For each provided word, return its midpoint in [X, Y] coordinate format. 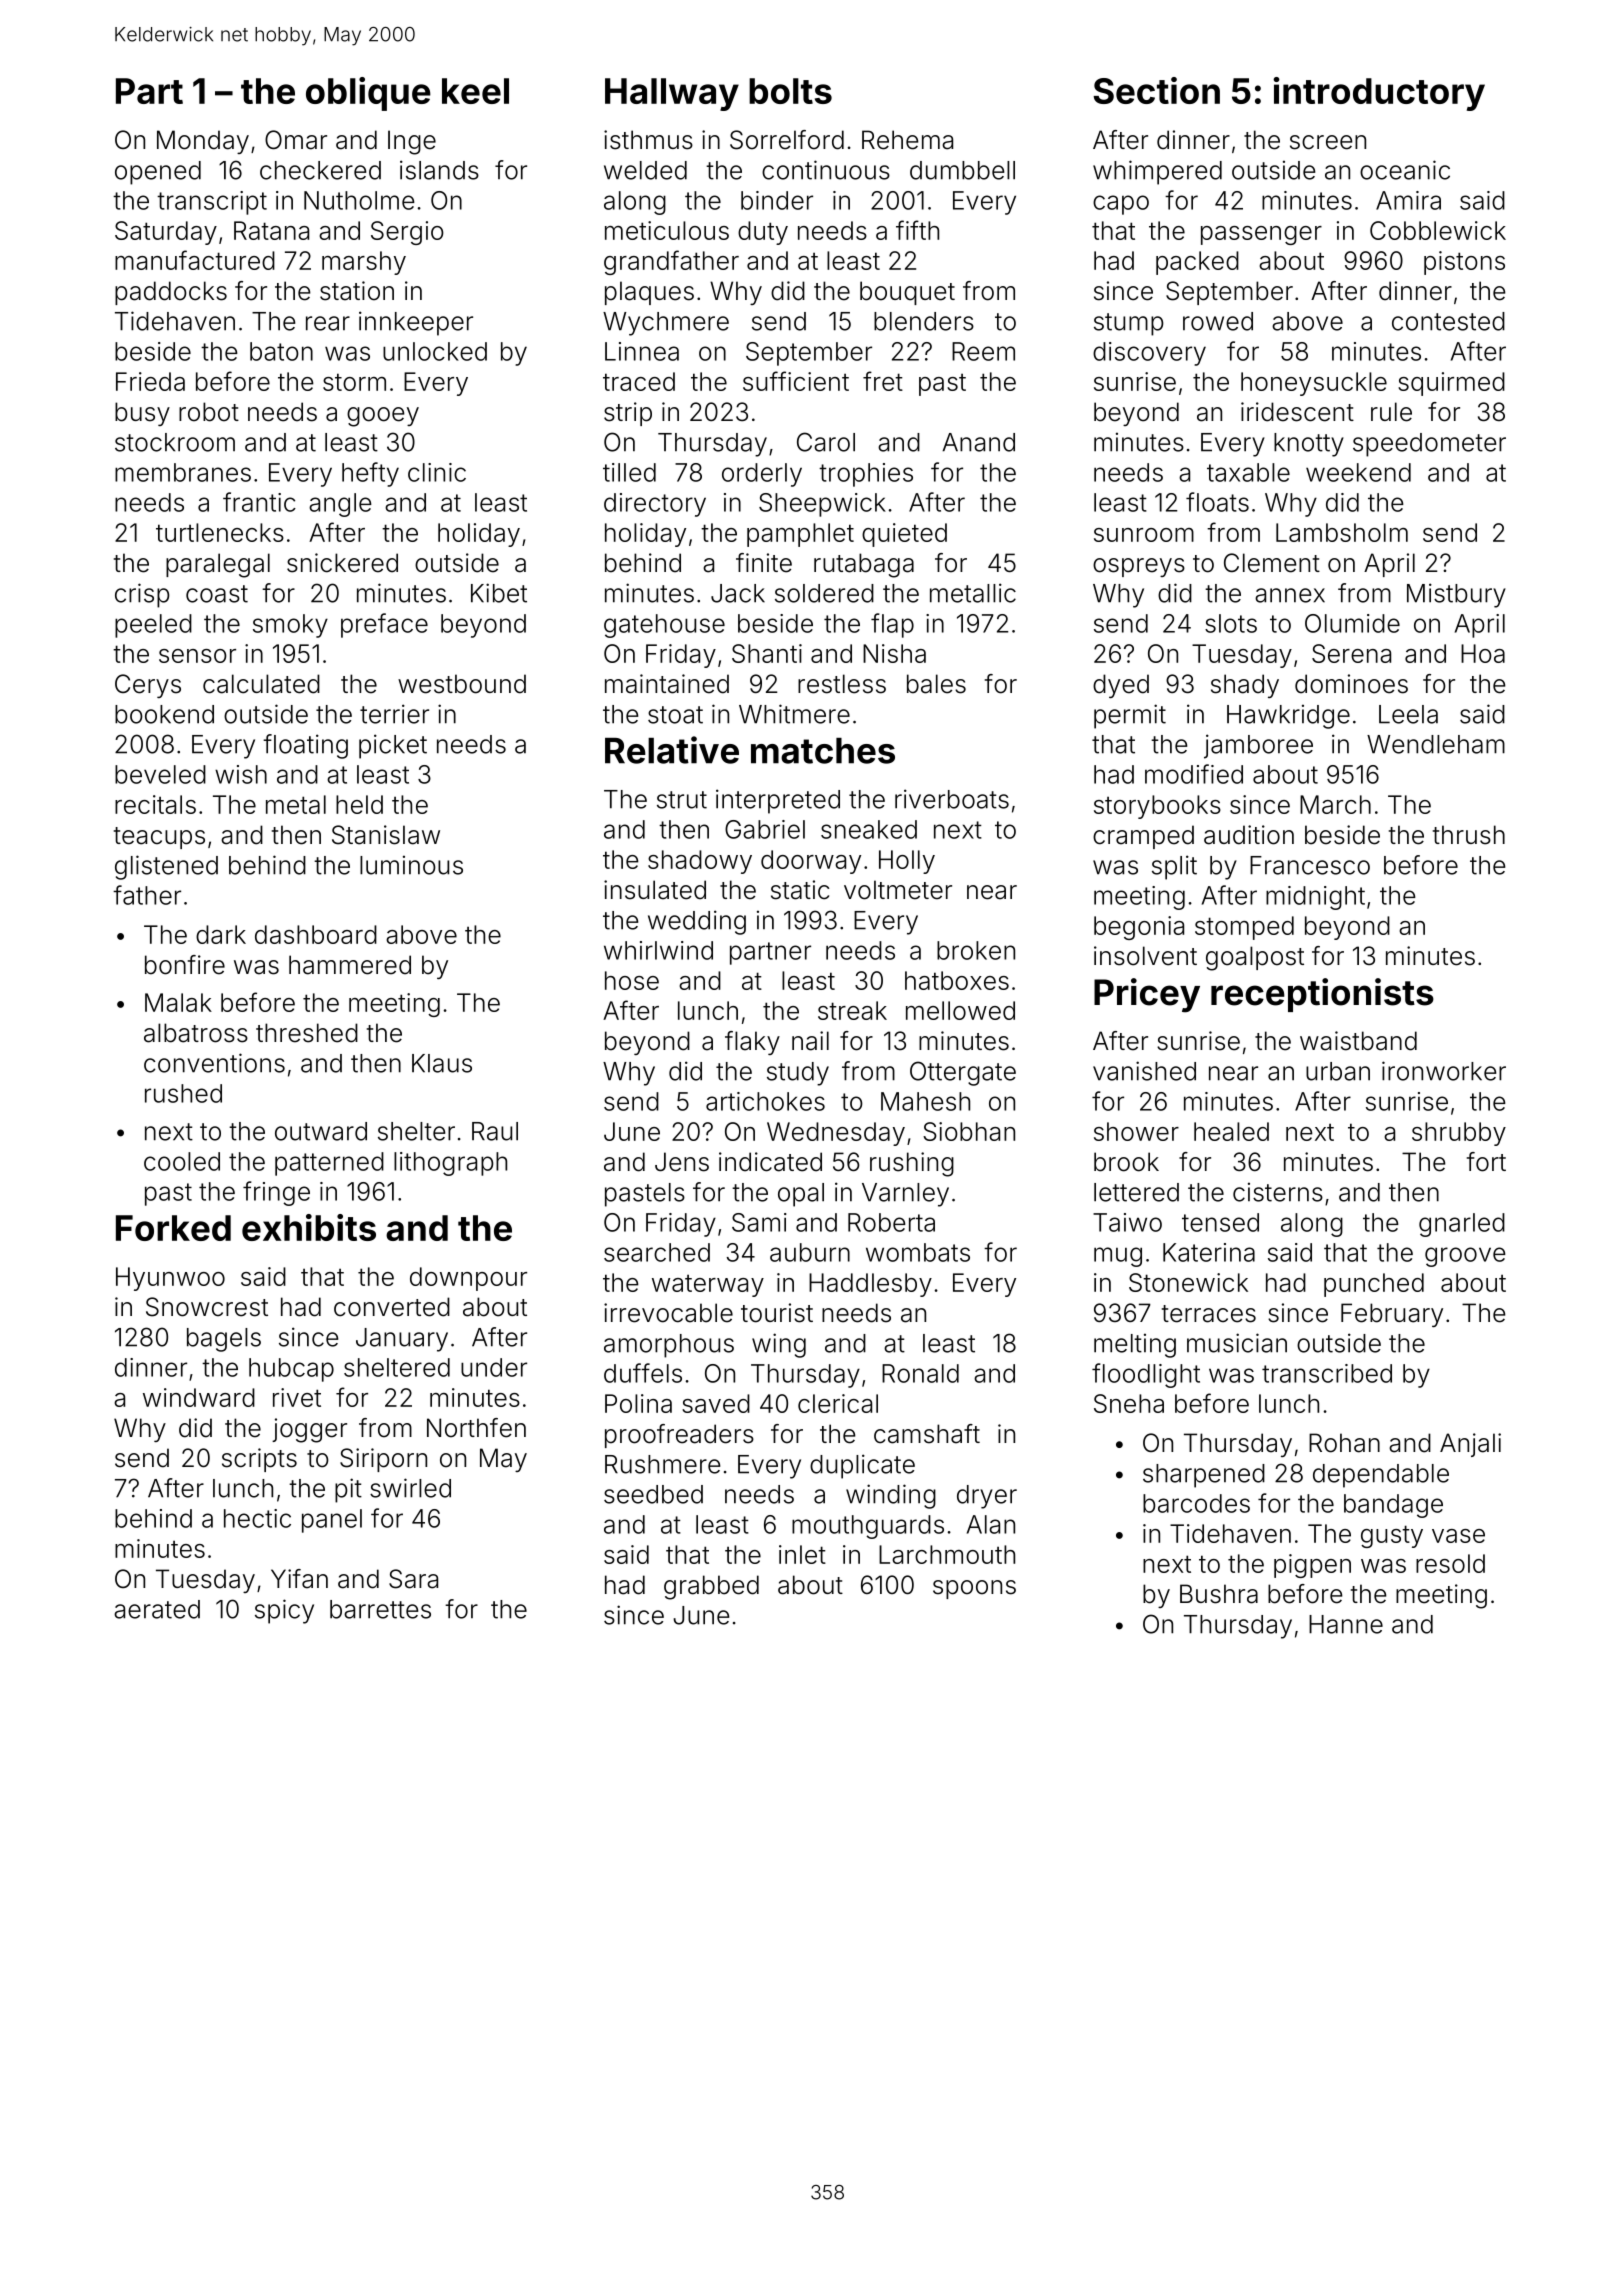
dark [221, 934]
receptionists [1322, 995]
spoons [974, 1589]
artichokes [765, 1101]
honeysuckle [1314, 384]
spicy [284, 1611]
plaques [649, 293]
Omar [296, 140]
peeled [153, 626]
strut [682, 800]
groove [1465, 1257]
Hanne [1346, 1624]
